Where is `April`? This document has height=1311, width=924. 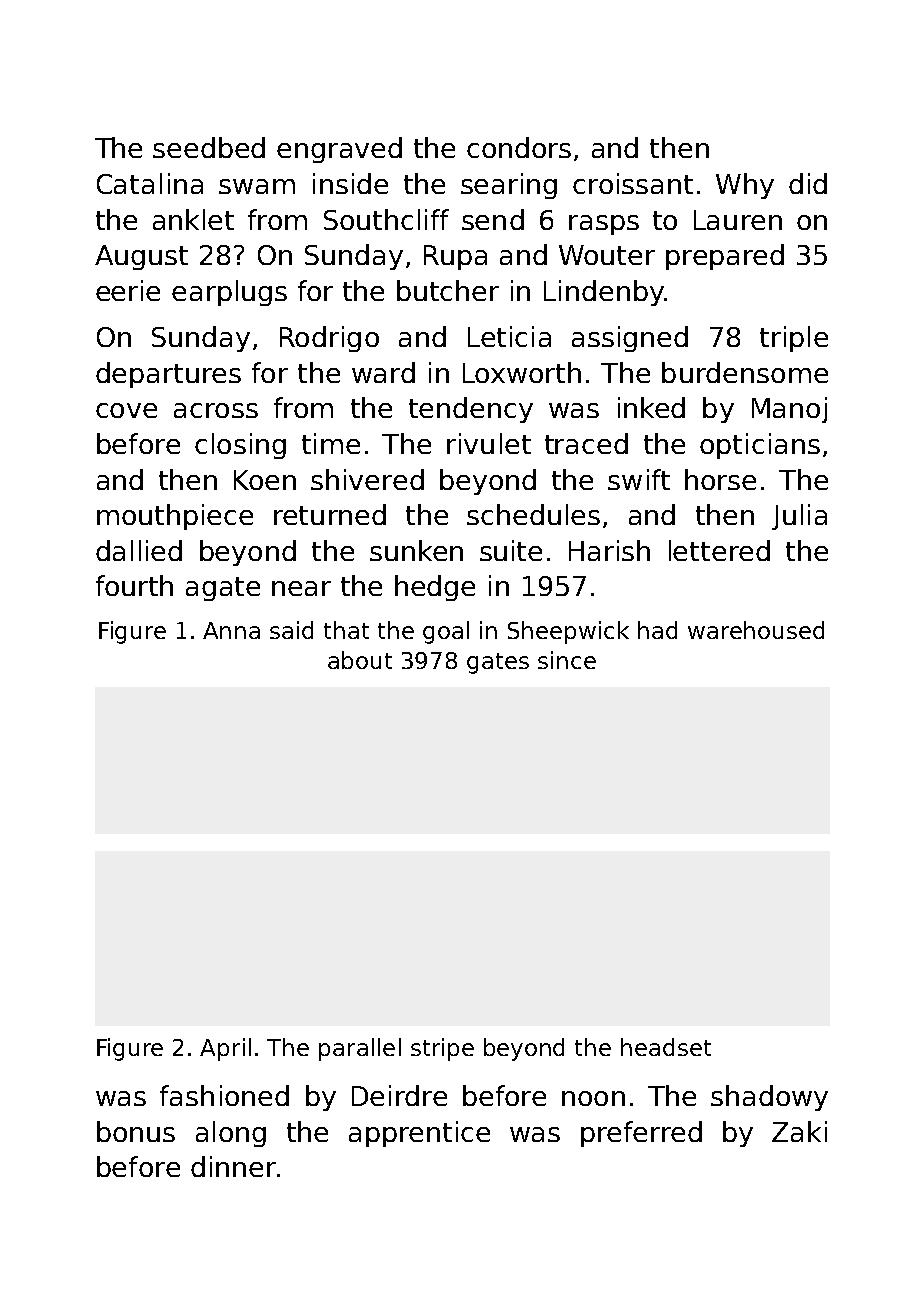
April is located at coordinates (225, 1049).
